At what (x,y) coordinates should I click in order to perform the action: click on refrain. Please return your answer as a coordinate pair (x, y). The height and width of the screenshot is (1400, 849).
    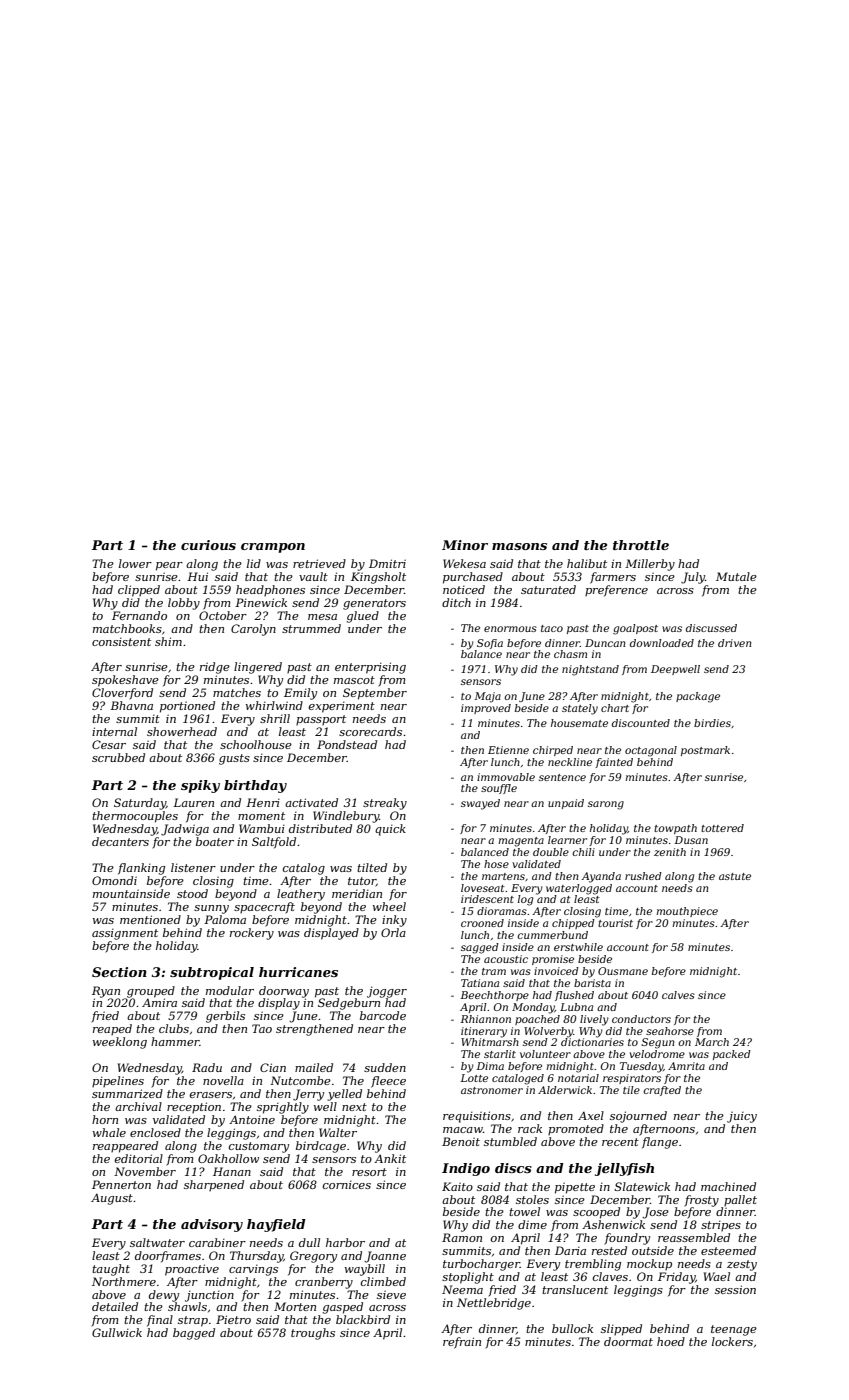
    Looking at the image, I should click on (462, 1343).
